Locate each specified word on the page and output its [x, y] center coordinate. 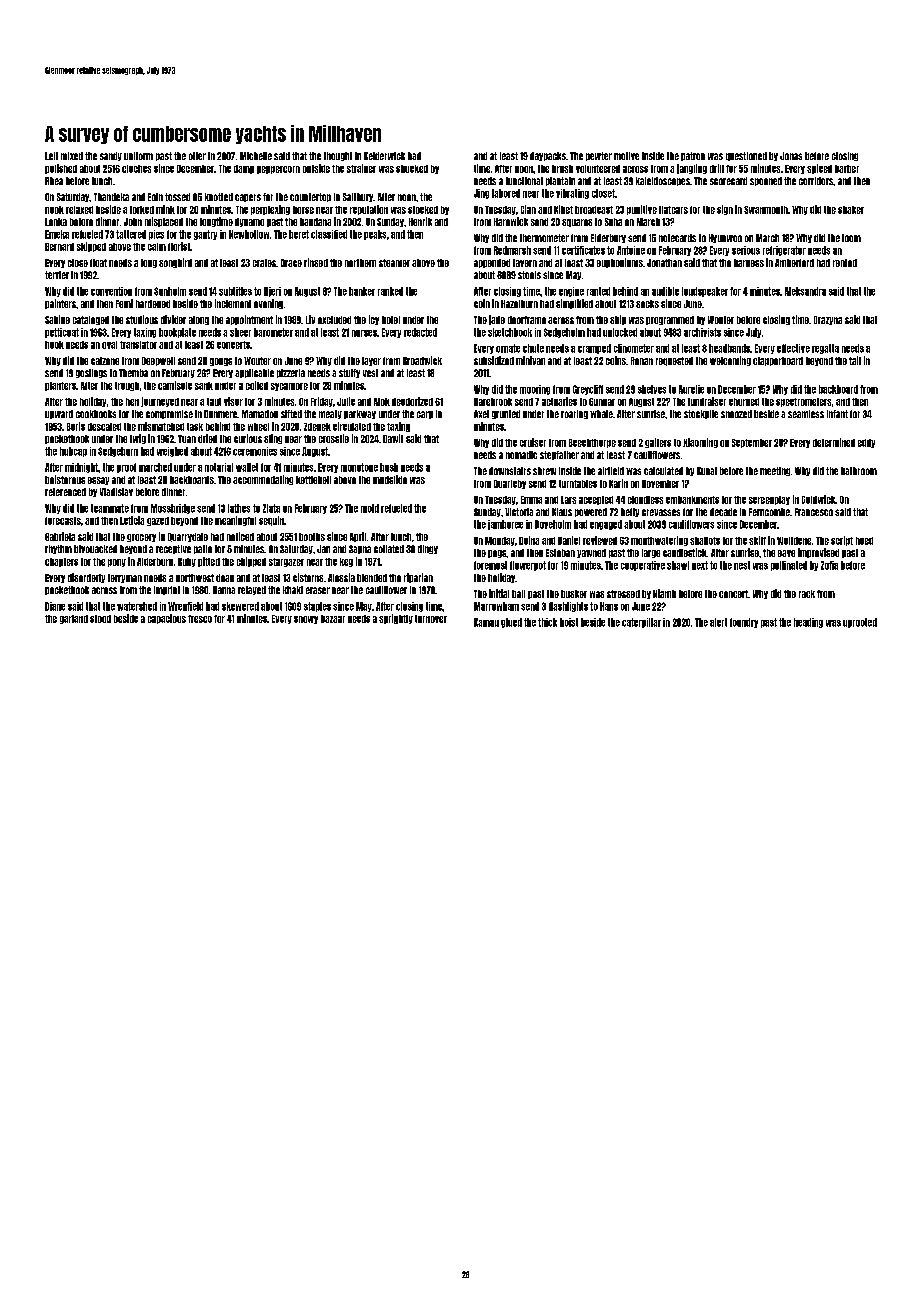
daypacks [548, 156]
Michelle [256, 156]
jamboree [505, 525]
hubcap [73, 452]
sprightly [396, 619]
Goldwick [818, 499]
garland [74, 619]
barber [847, 169]
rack [807, 594]
